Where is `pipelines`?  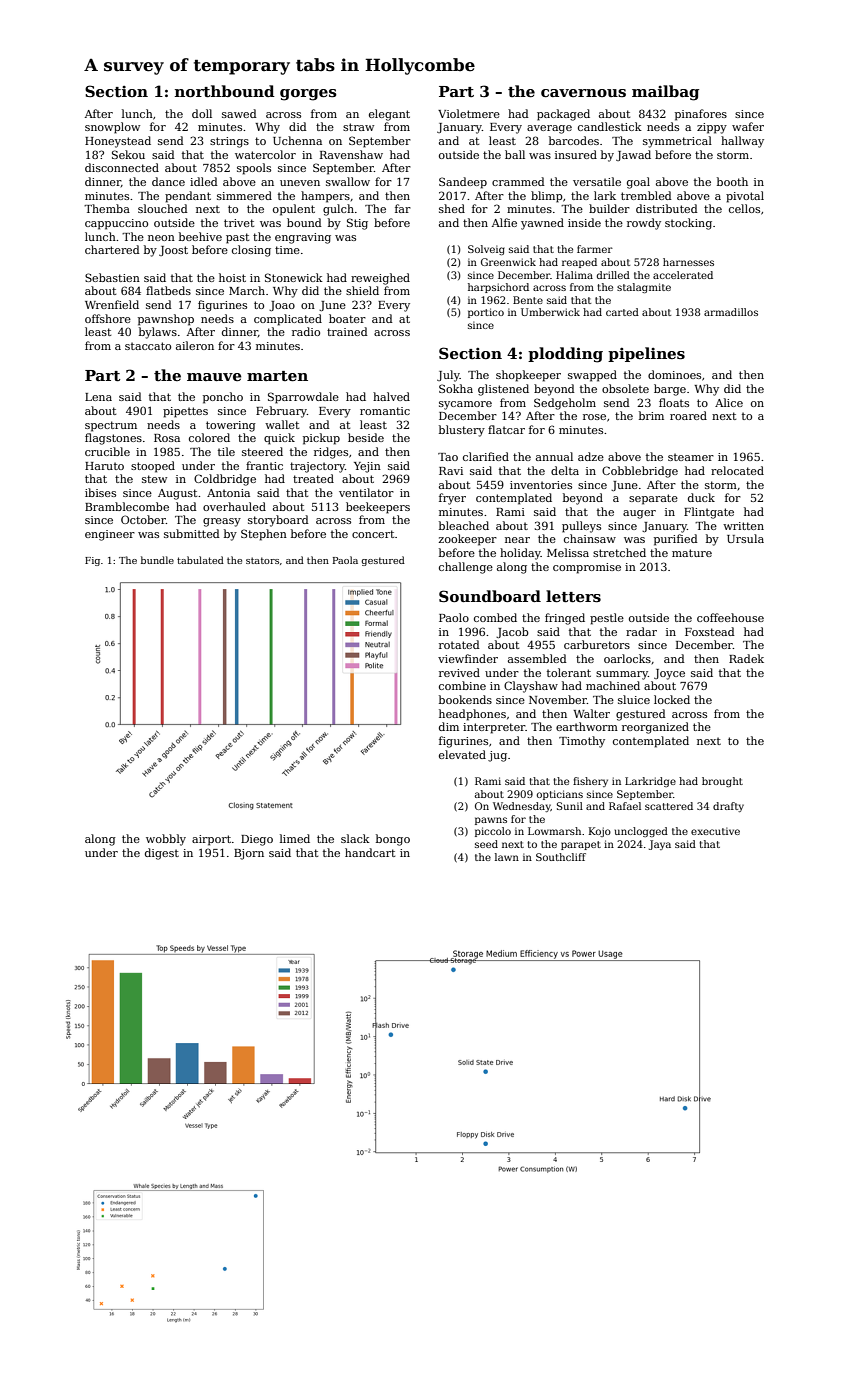 pipelines is located at coordinates (646, 354).
